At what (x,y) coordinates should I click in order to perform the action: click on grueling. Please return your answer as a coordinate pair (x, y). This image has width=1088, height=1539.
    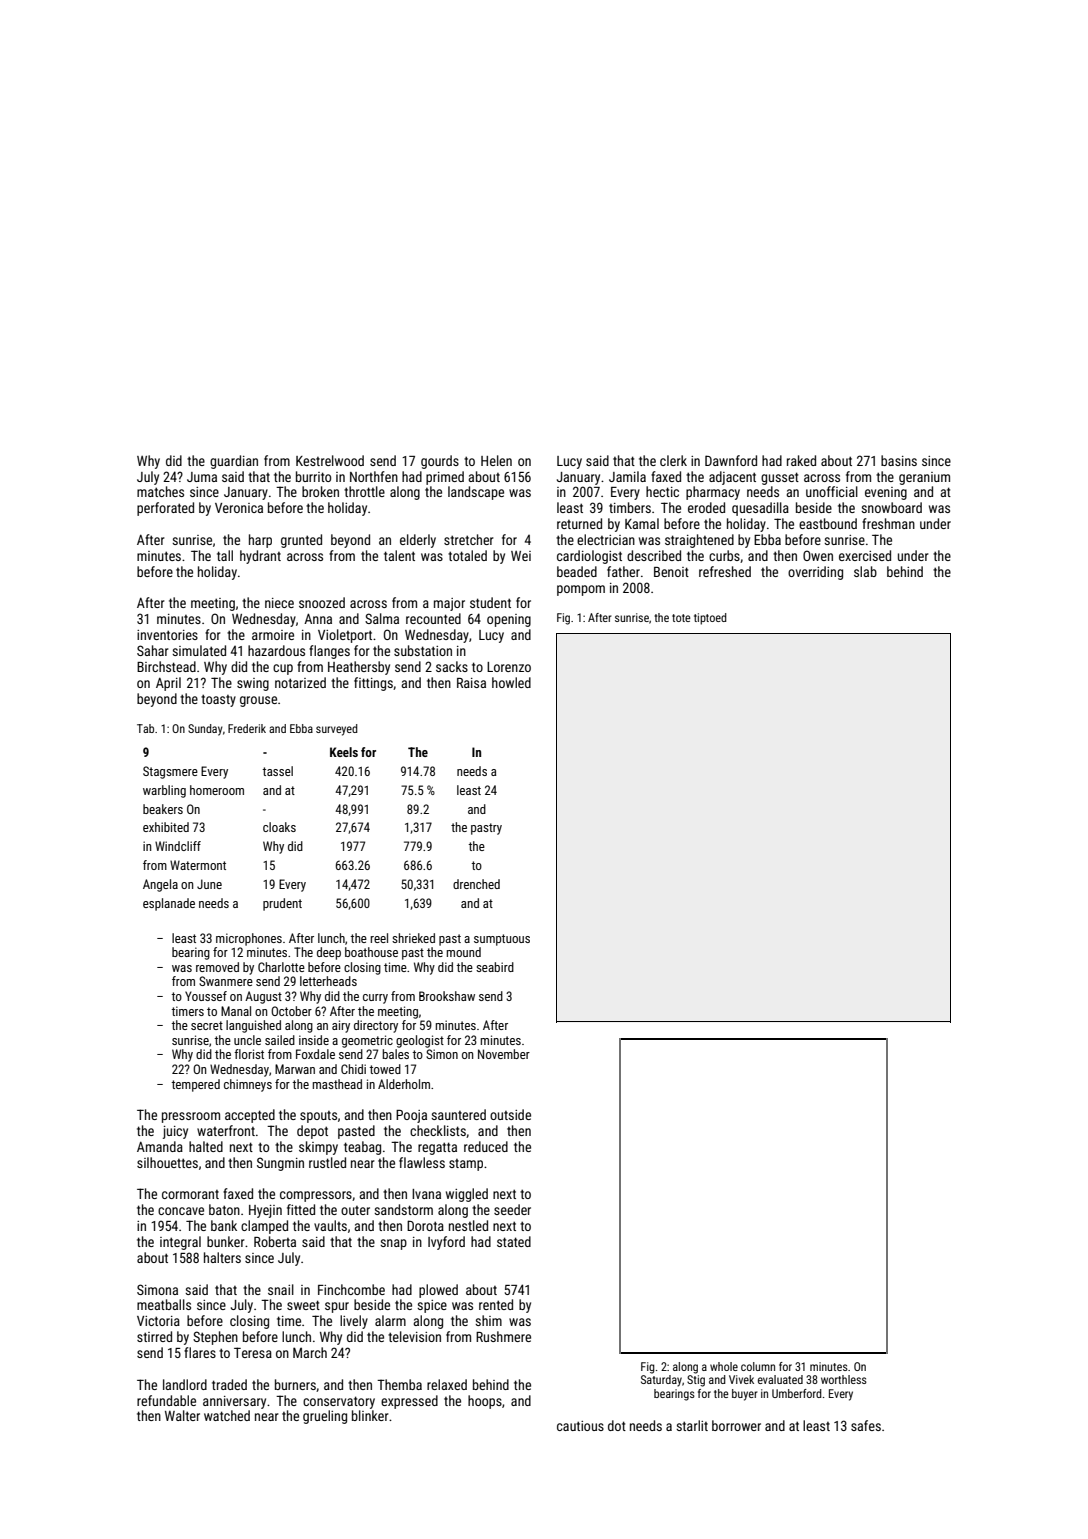
    Looking at the image, I should click on (325, 1417).
